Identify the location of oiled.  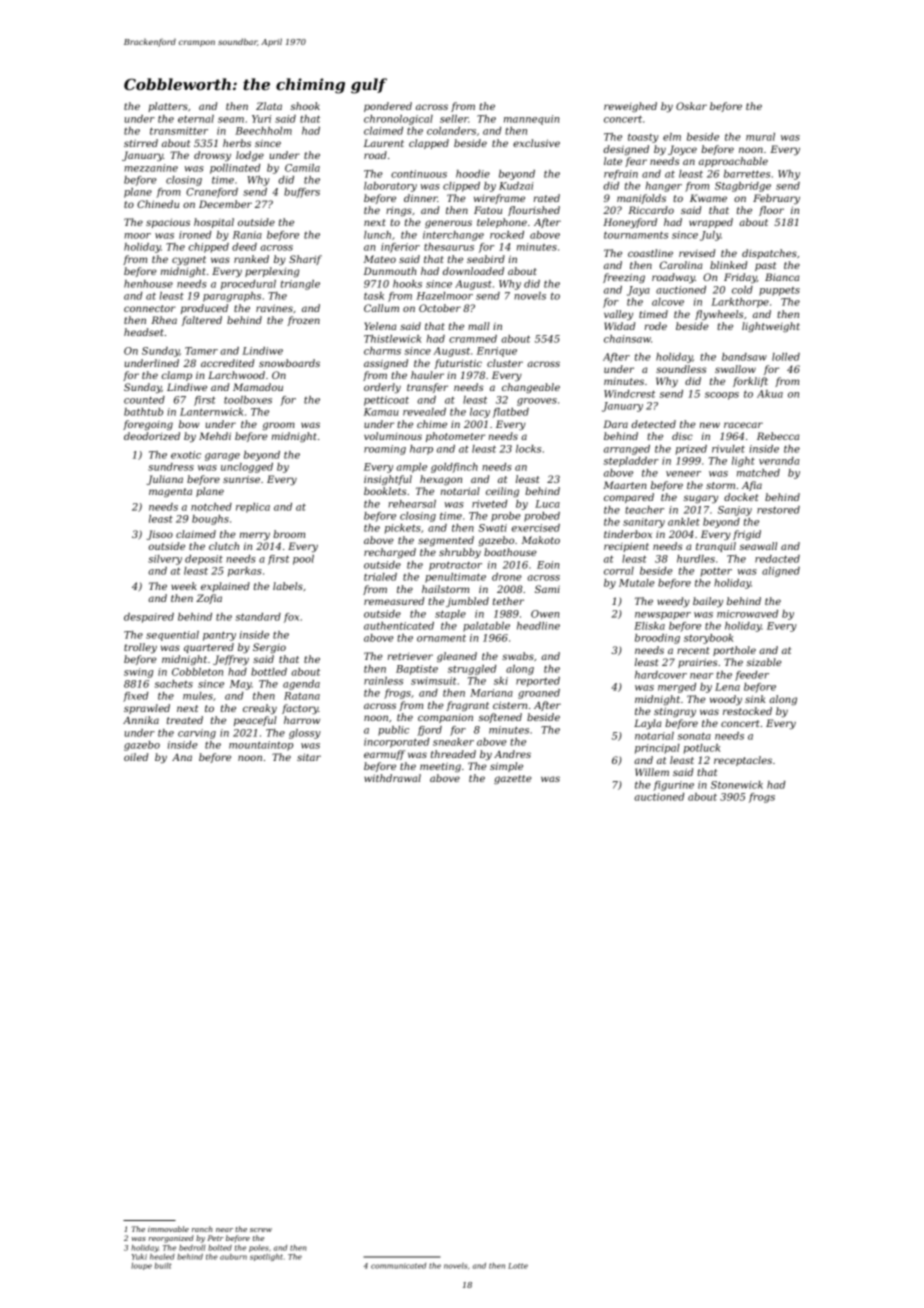
(136, 757).
